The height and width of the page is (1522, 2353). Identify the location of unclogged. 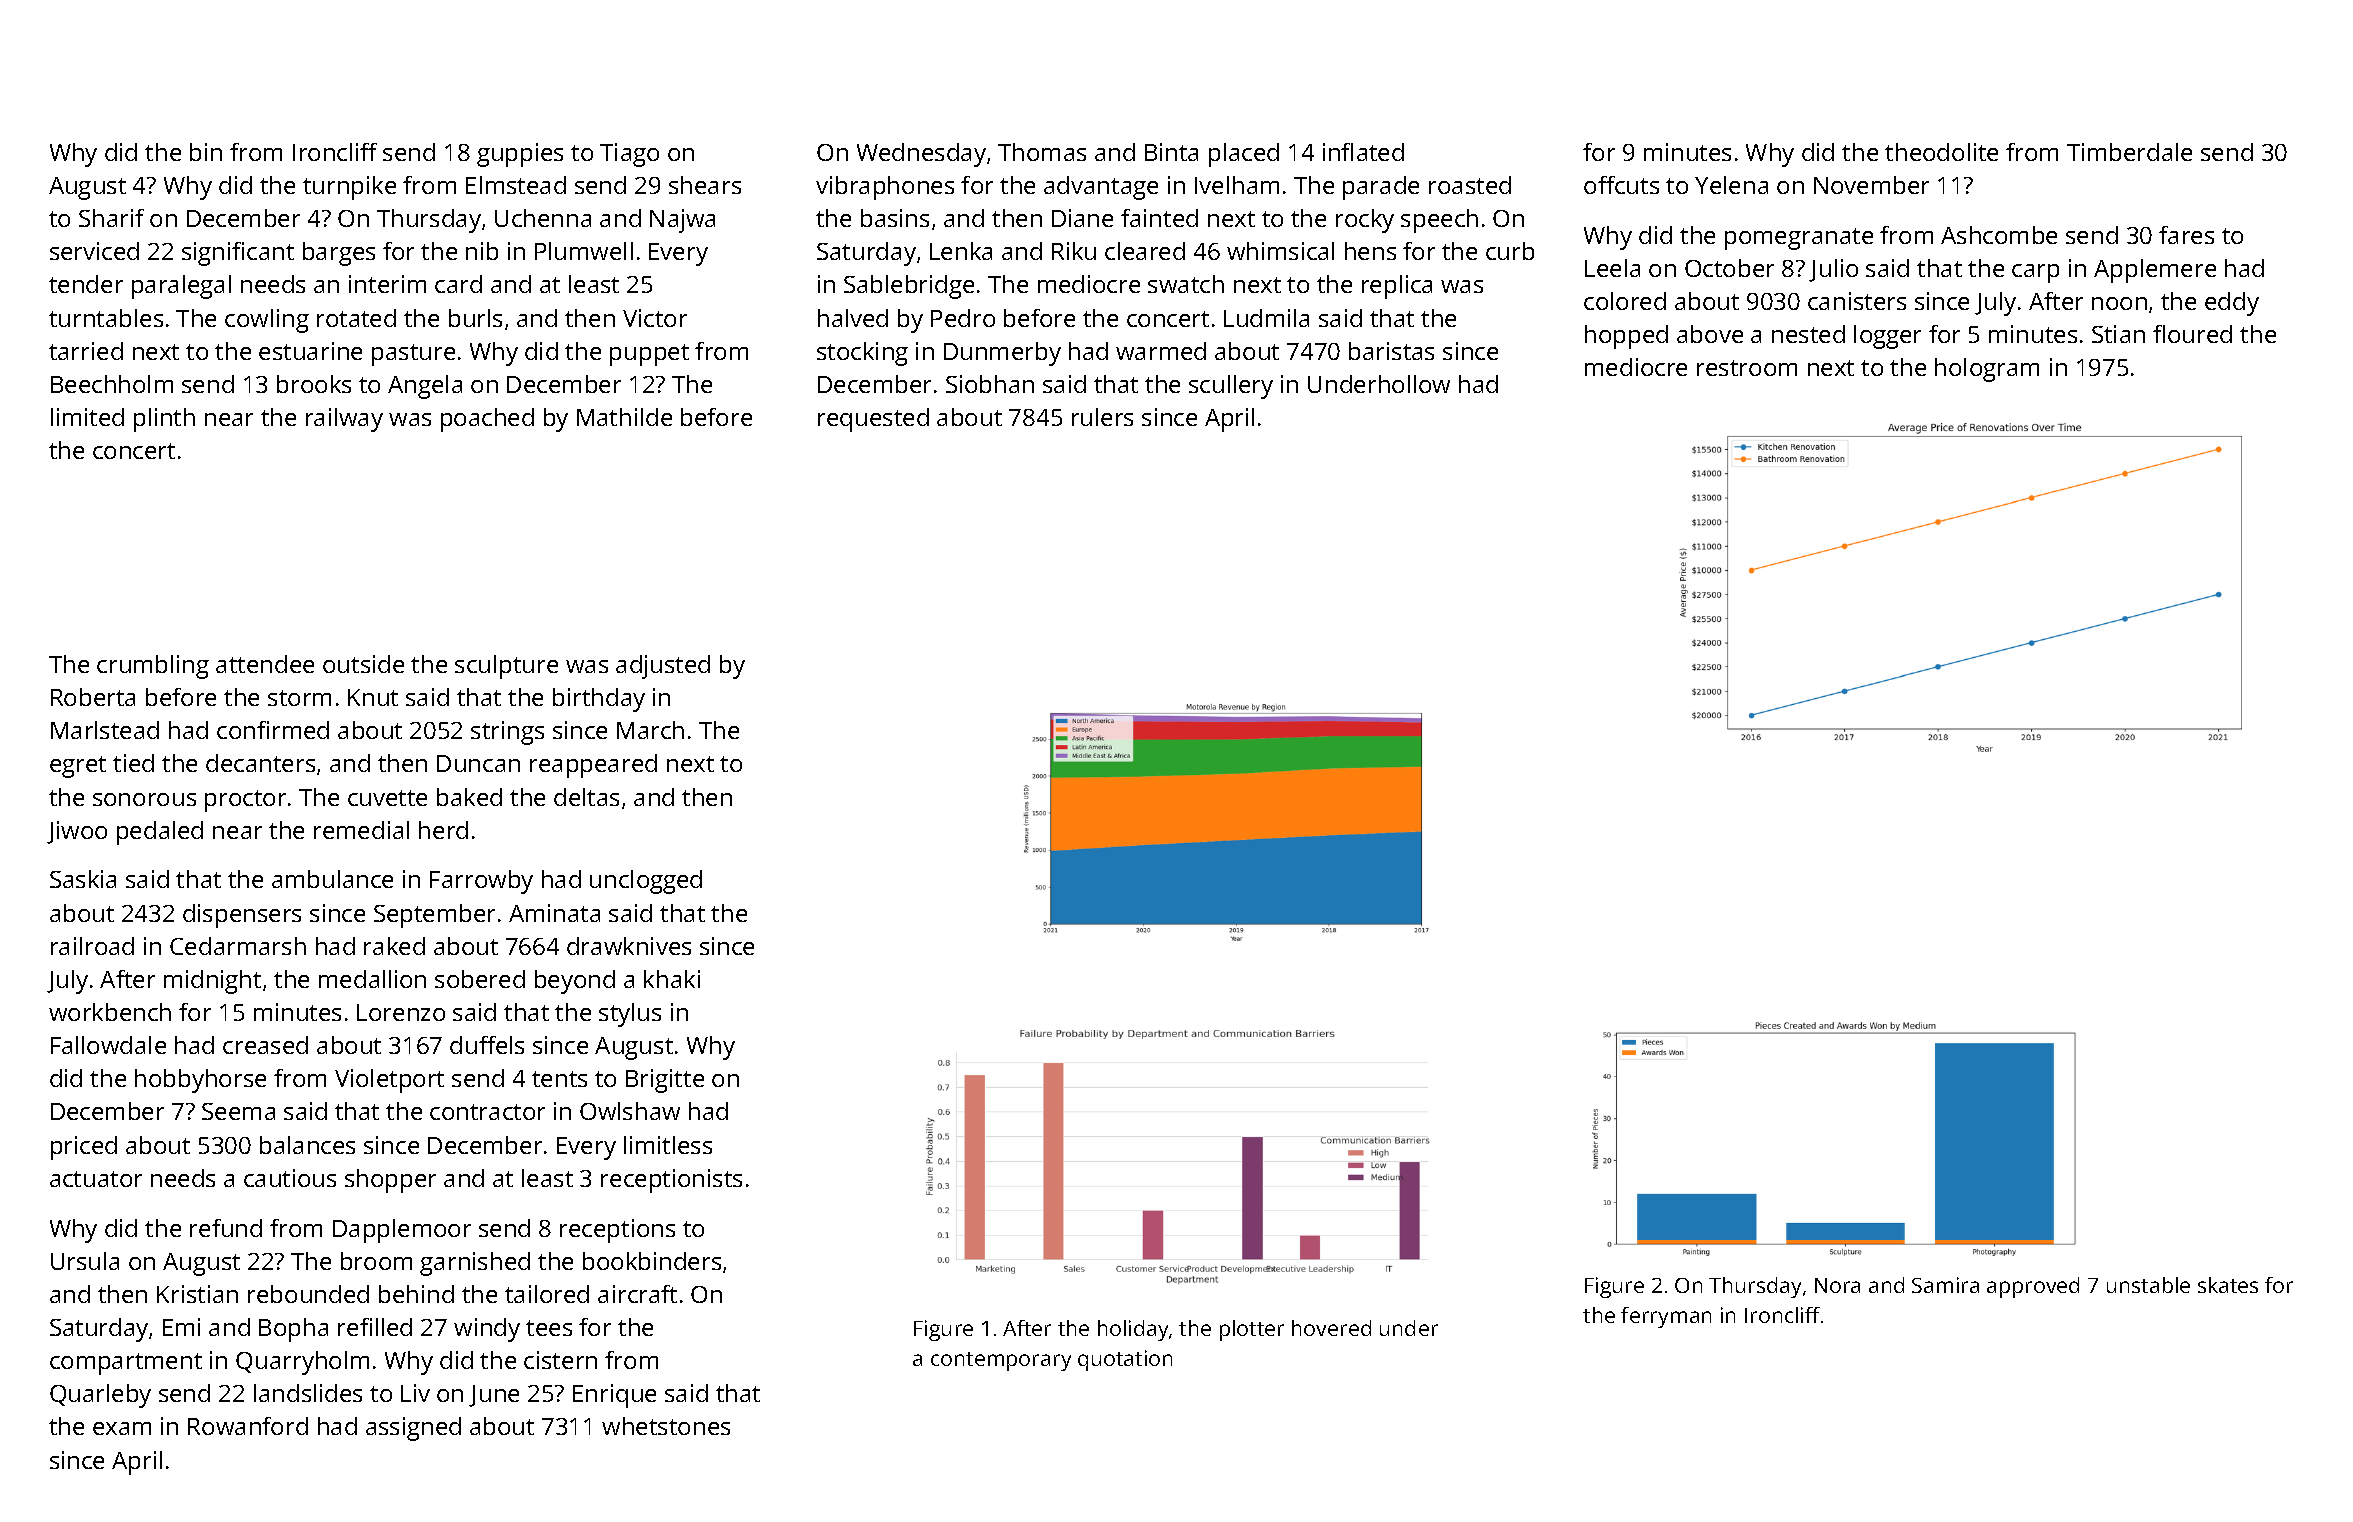
(646, 882).
